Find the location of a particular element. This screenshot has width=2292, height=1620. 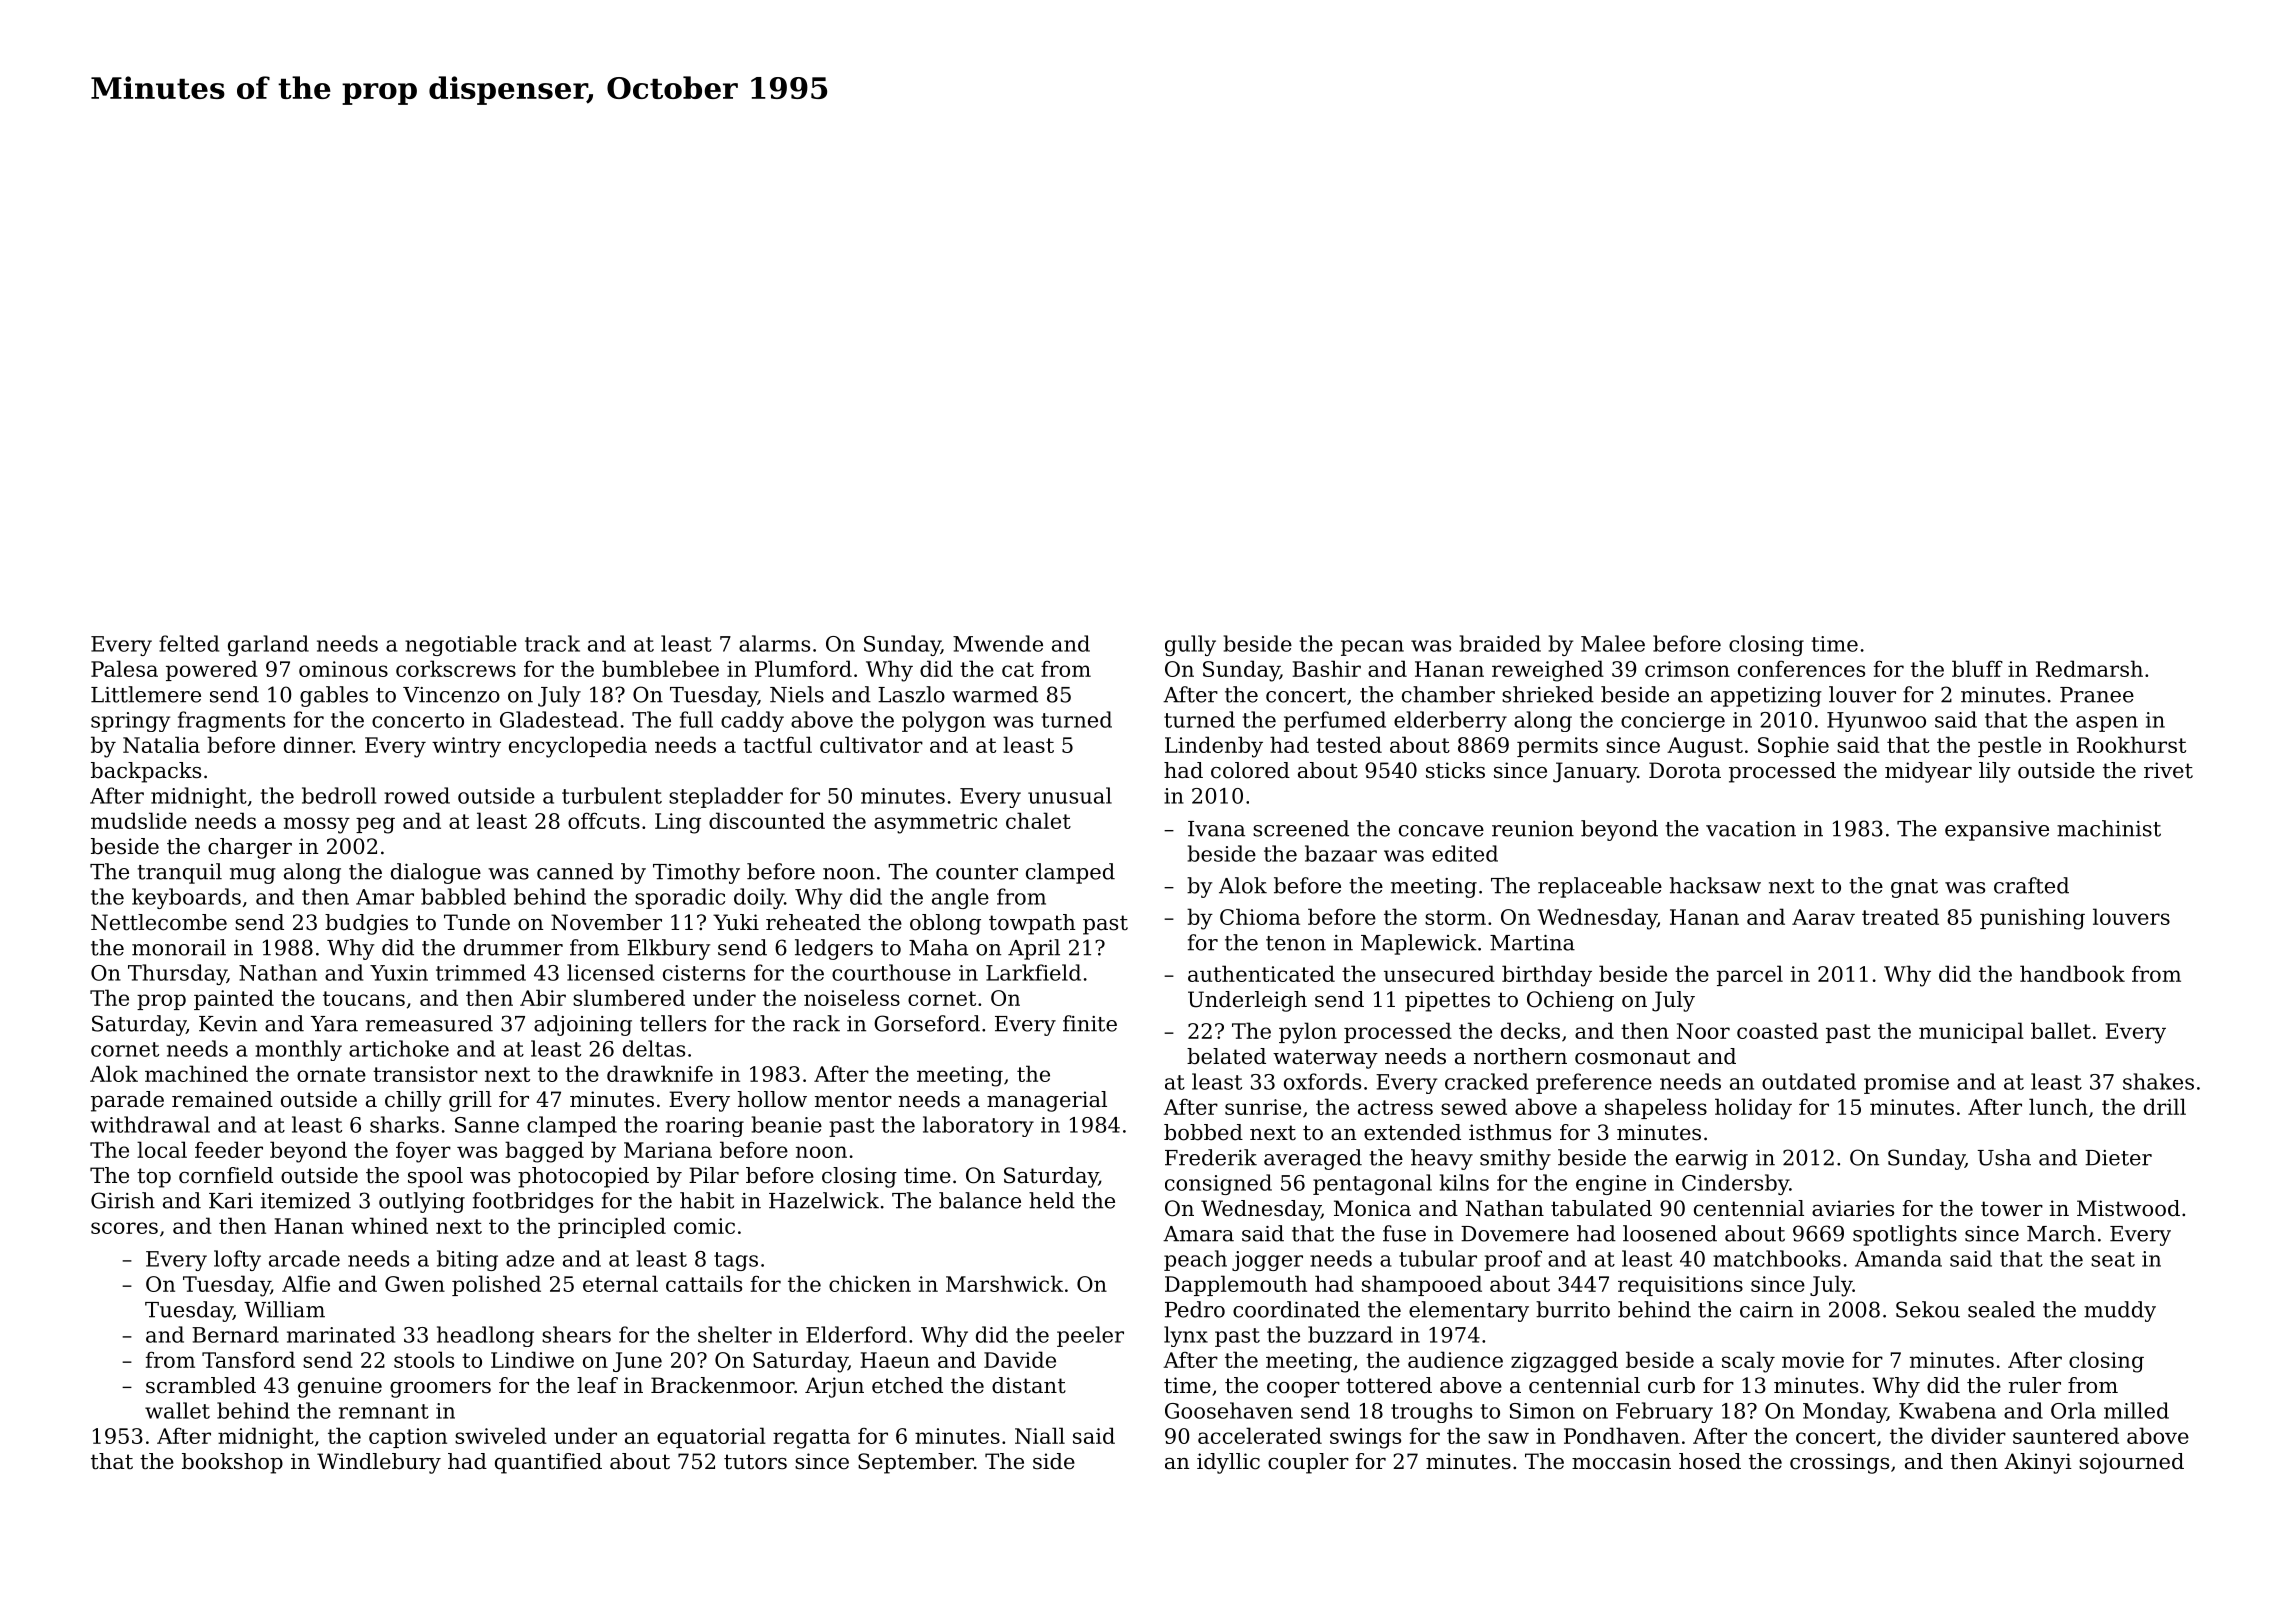

crafted is located at coordinates (2031, 885).
